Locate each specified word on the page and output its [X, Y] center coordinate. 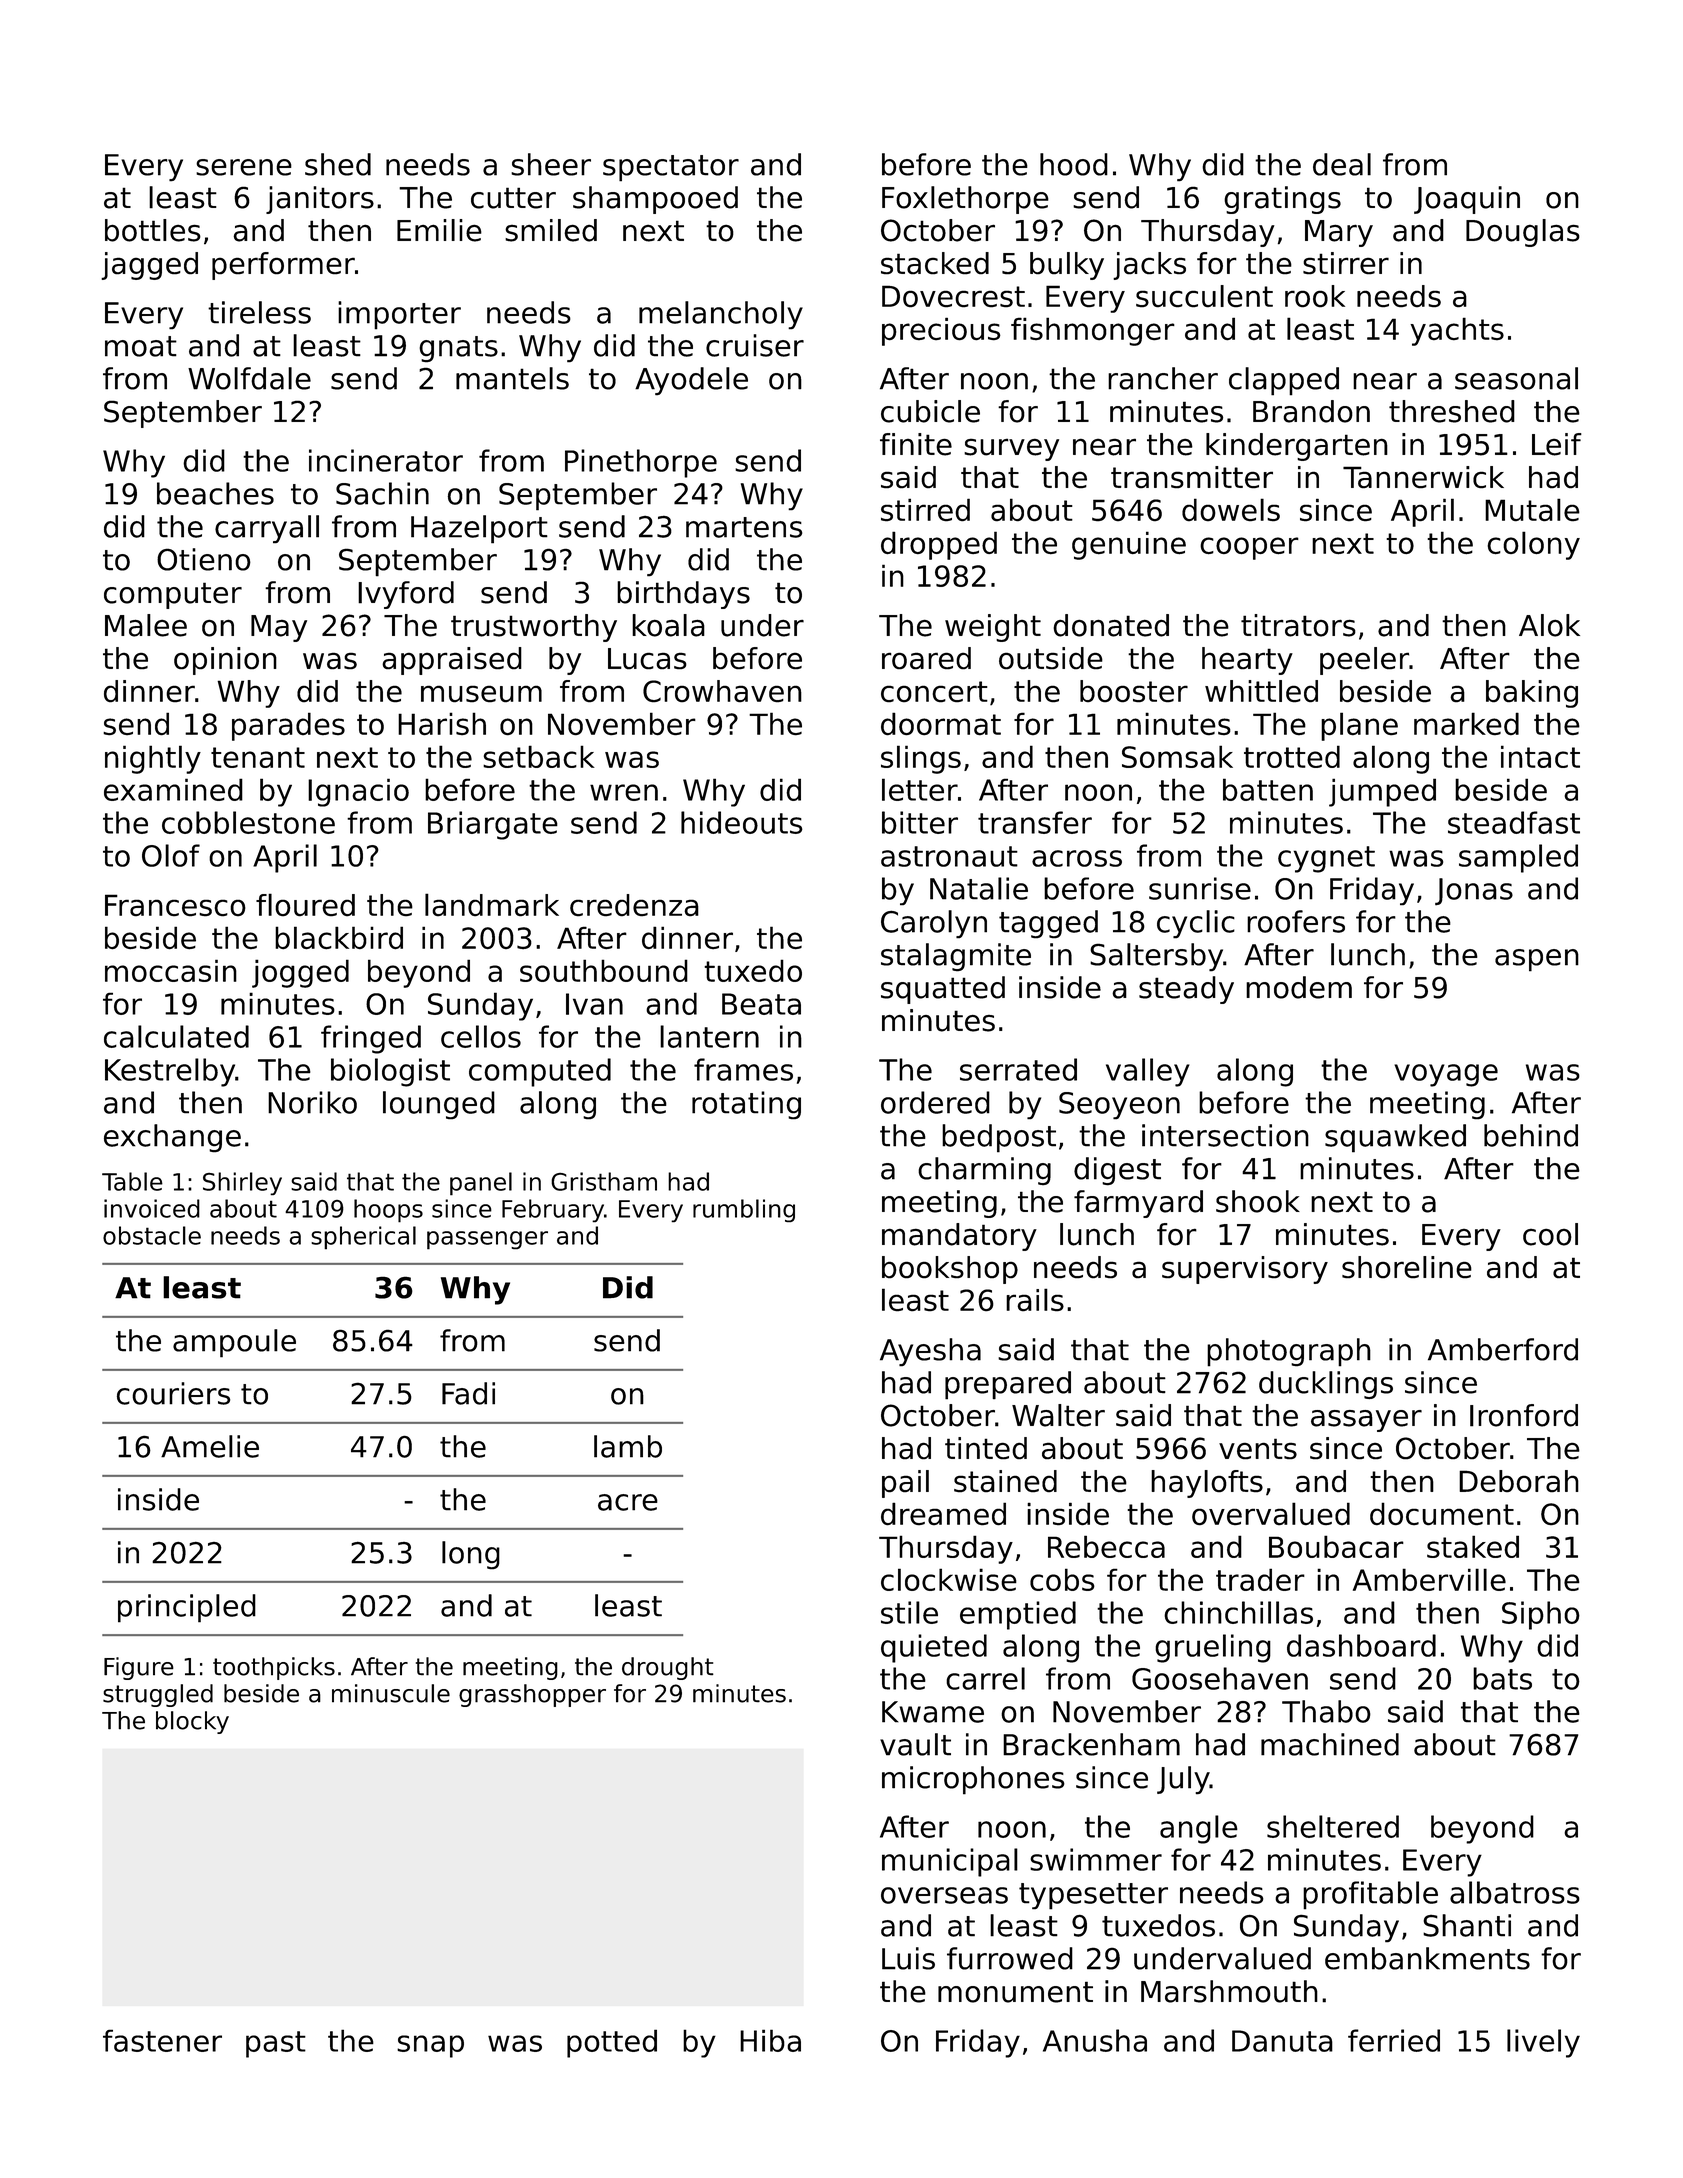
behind [1531, 1135]
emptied [1018, 1615]
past [276, 2044]
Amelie [210, 1446]
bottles [153, 230]
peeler [1364, 661]
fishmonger [1093, 331]
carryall [267, 529]
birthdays [683, 595]
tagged [1048, 924]
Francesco [175, 905]
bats [1502, 1678]
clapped [1284, 381]
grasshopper [532, 1695]
